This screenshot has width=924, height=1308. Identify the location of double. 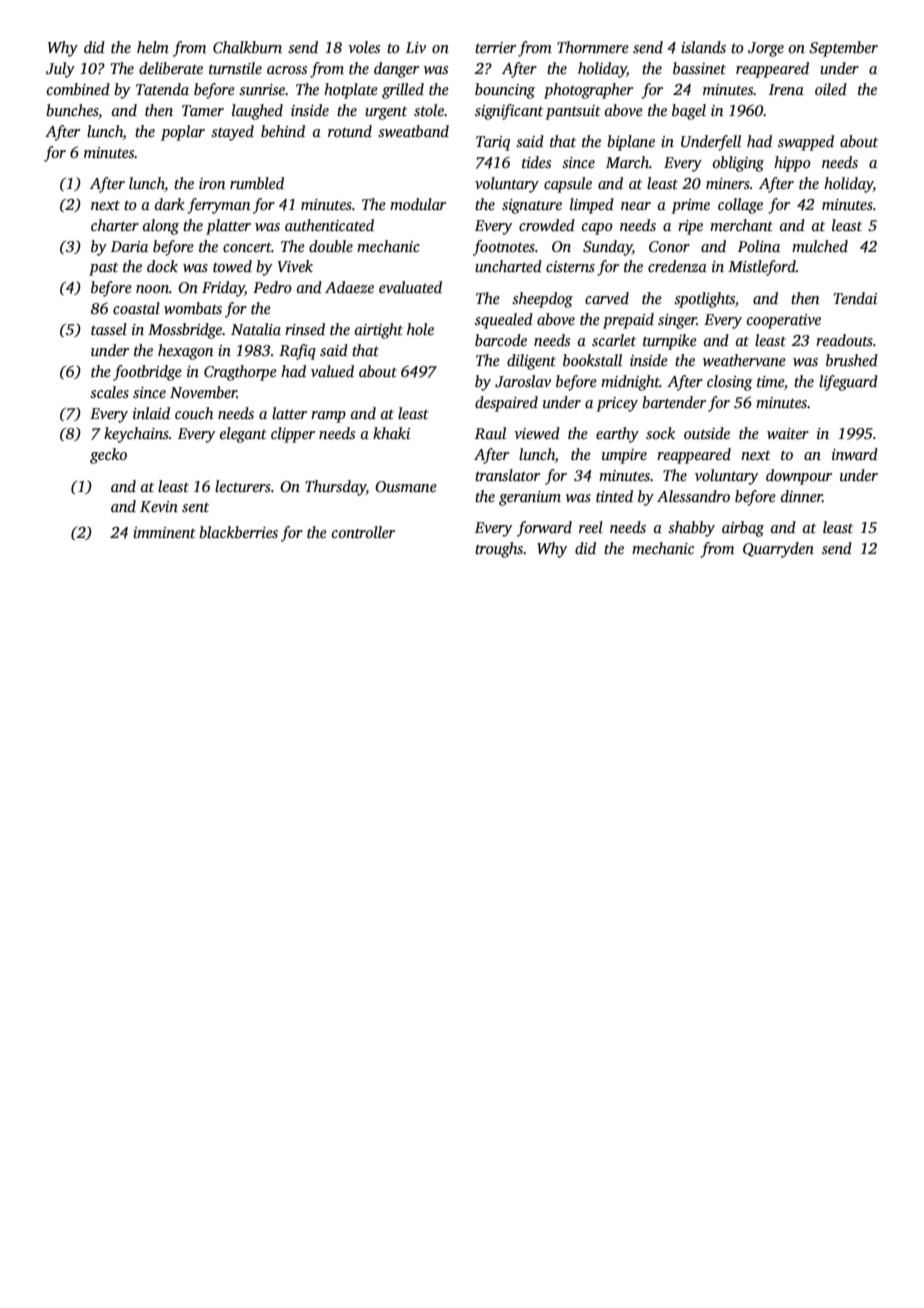
(331, 246).
